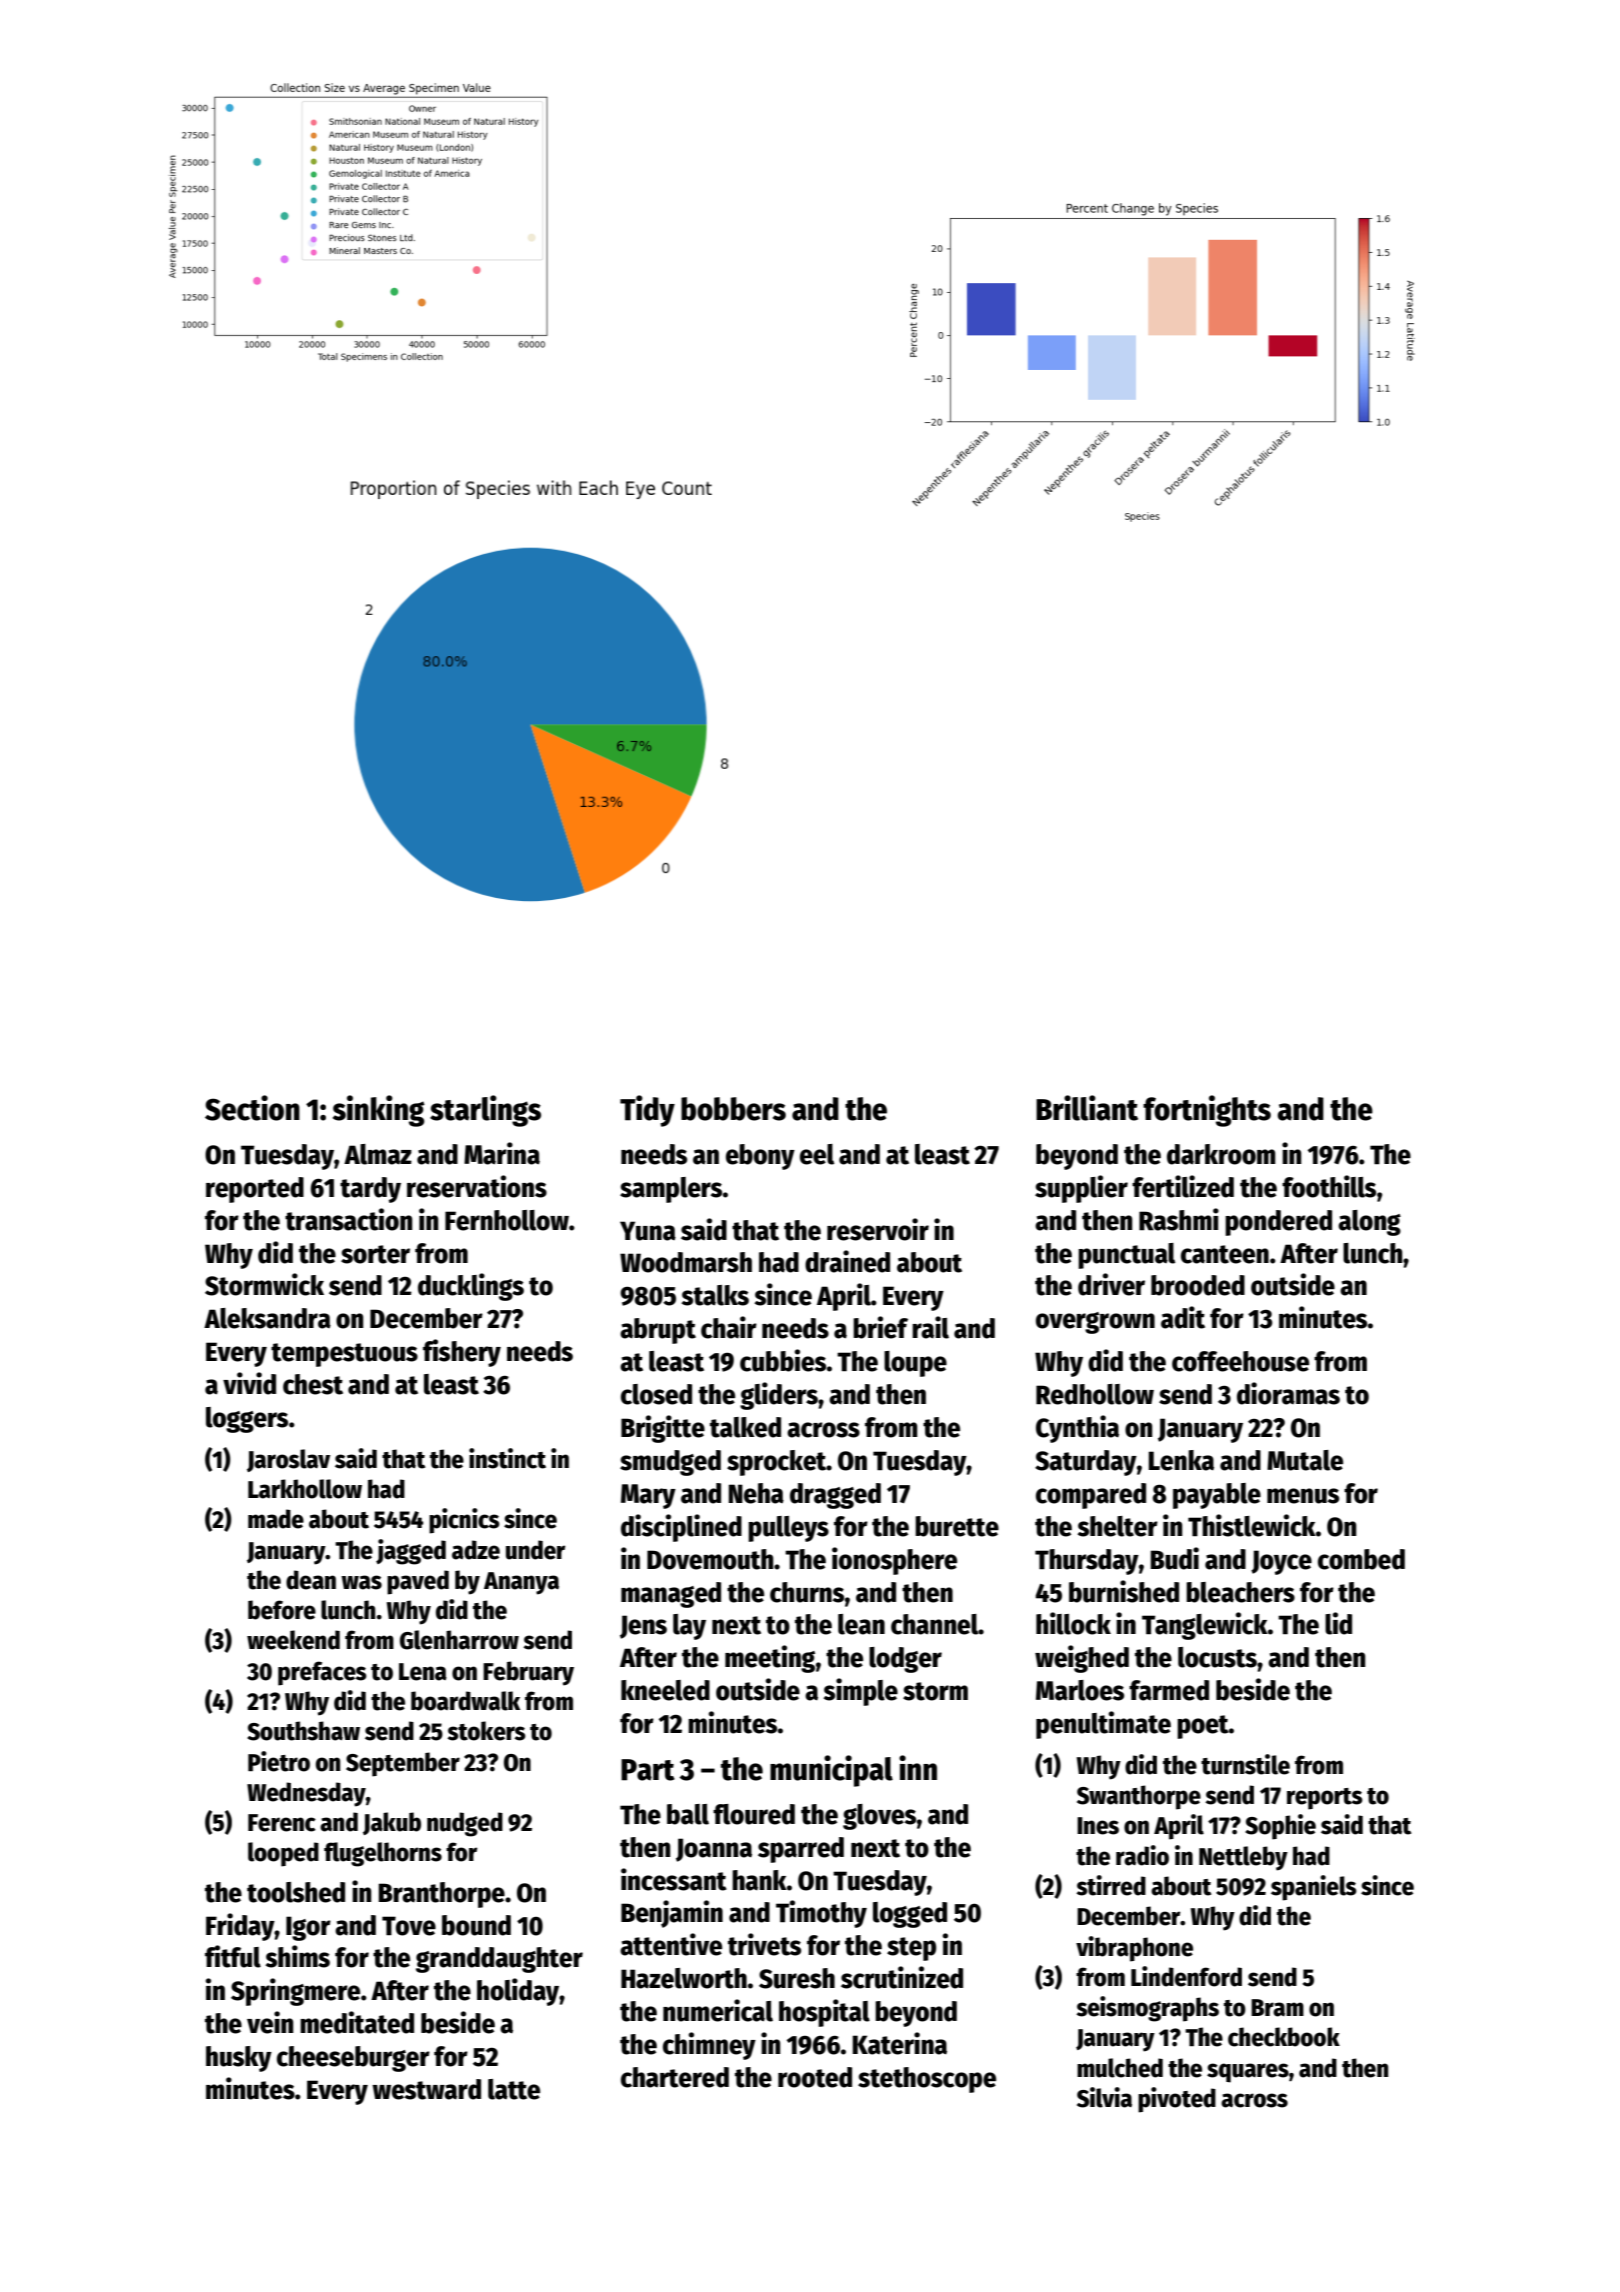 The width and height of the screenshot is (1620, 2292). Describe the element at coordinates (233, 1956) in the screenshot. I see `fitful` at that location.
